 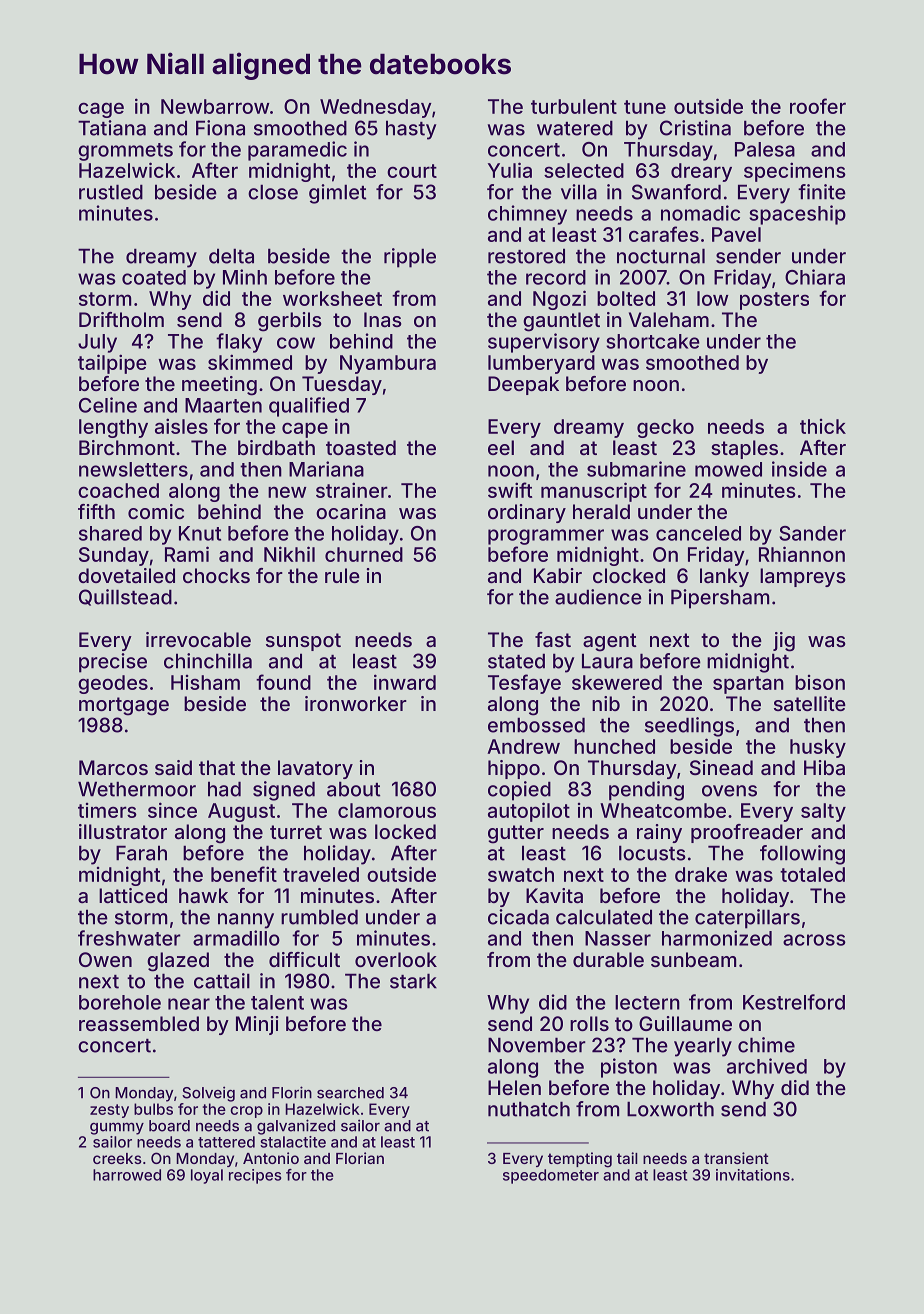 I want to click on turbulent, so click(x=574, y=106).
